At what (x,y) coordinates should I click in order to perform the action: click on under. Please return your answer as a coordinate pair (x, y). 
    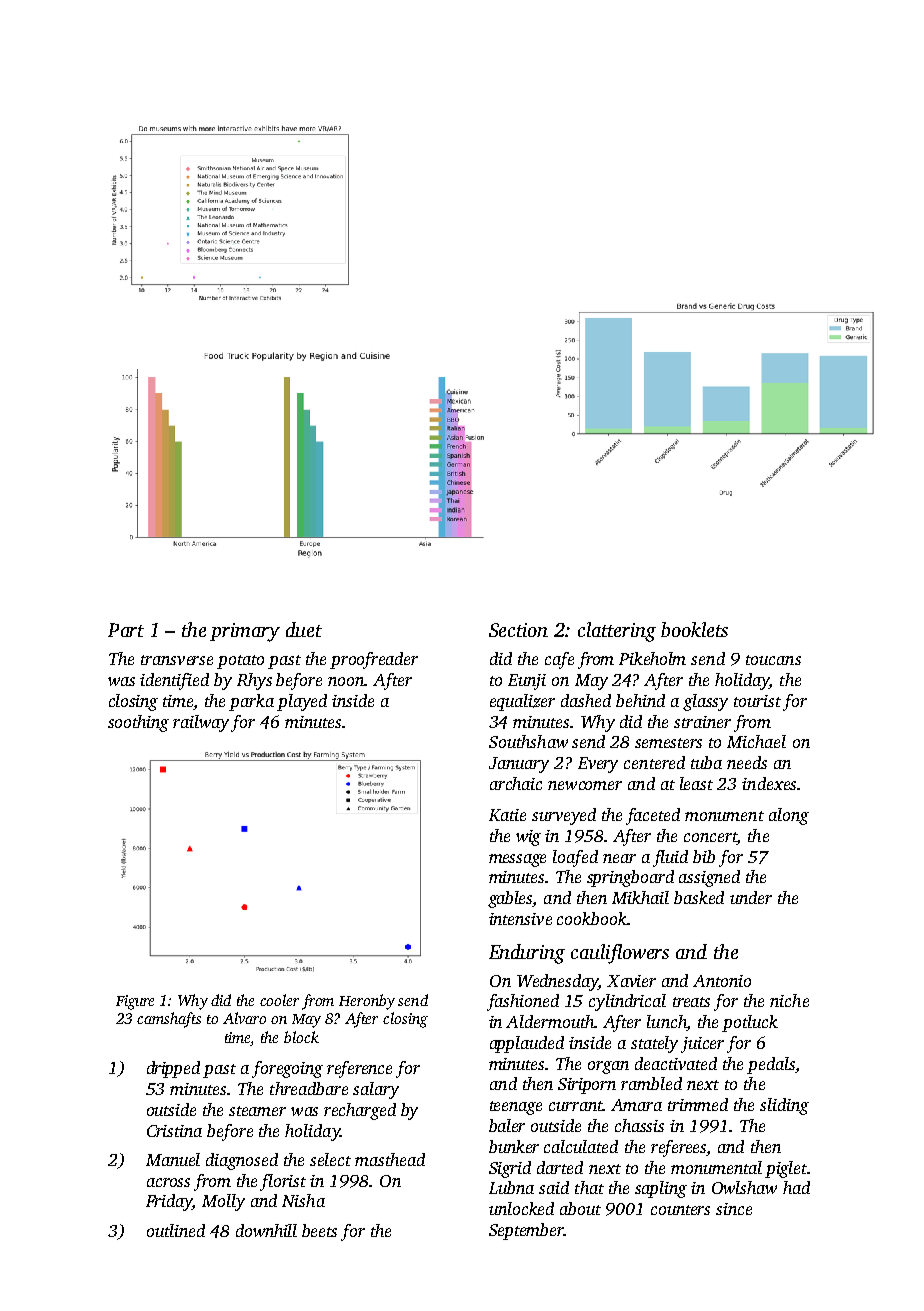
    Looking at the image, I should click on (751, 897).
